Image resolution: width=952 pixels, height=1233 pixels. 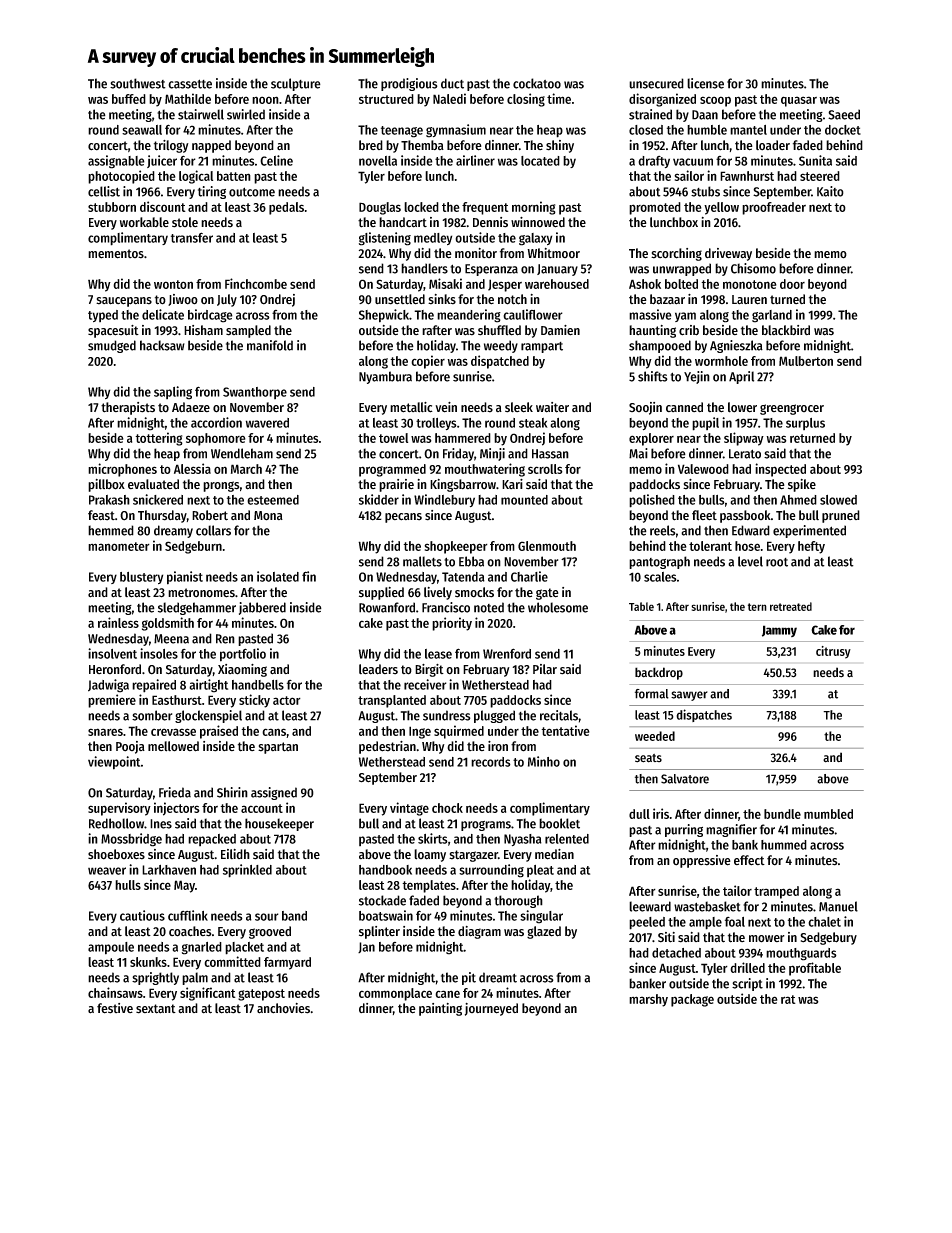 What do you see at coordinates (116, 254) in the page?
I see `mementos` at bounding box center [116, 254].
